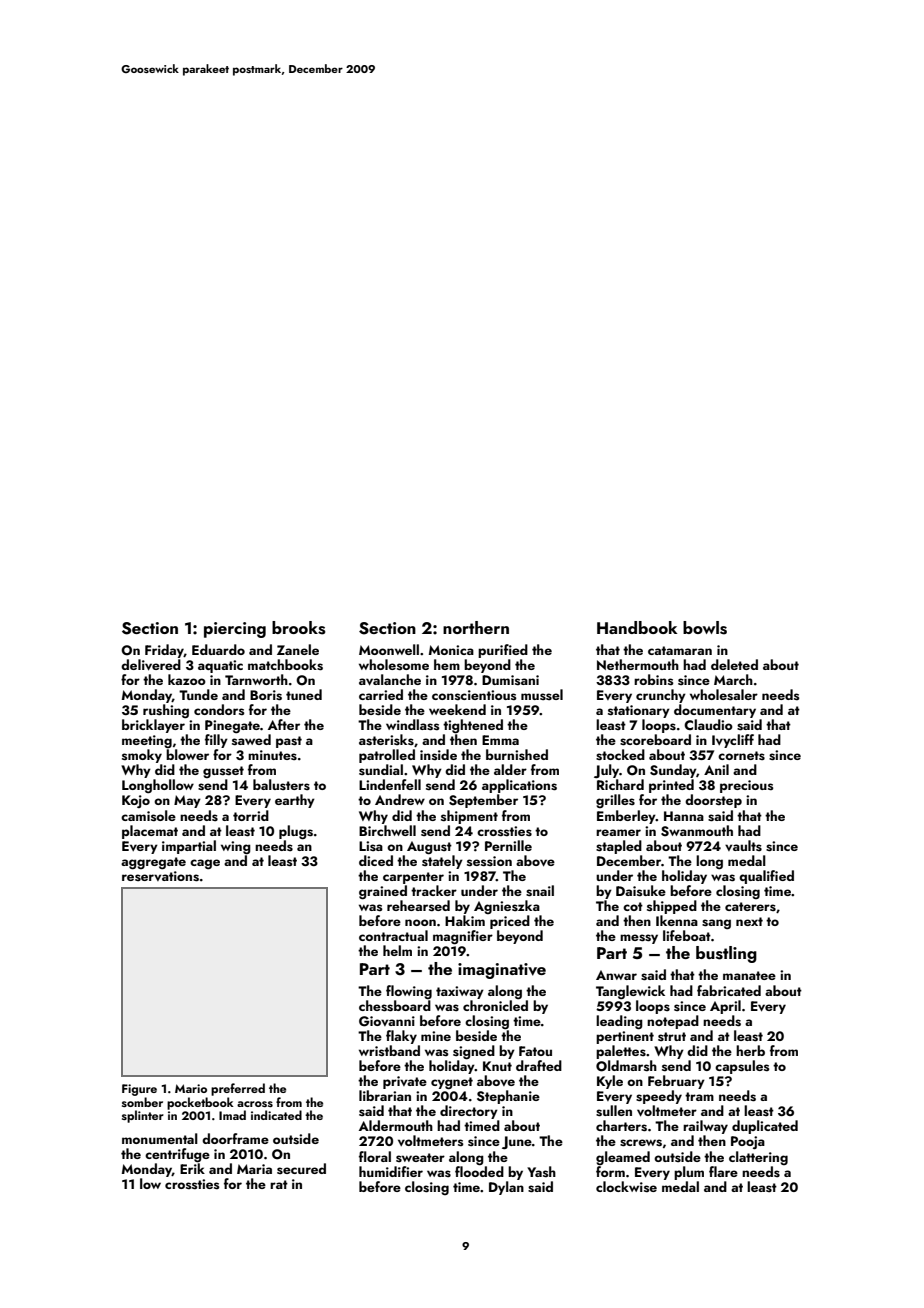  Describe the element at coordinates (620, 784) in the screenshot. I see `Richard` at that location.
